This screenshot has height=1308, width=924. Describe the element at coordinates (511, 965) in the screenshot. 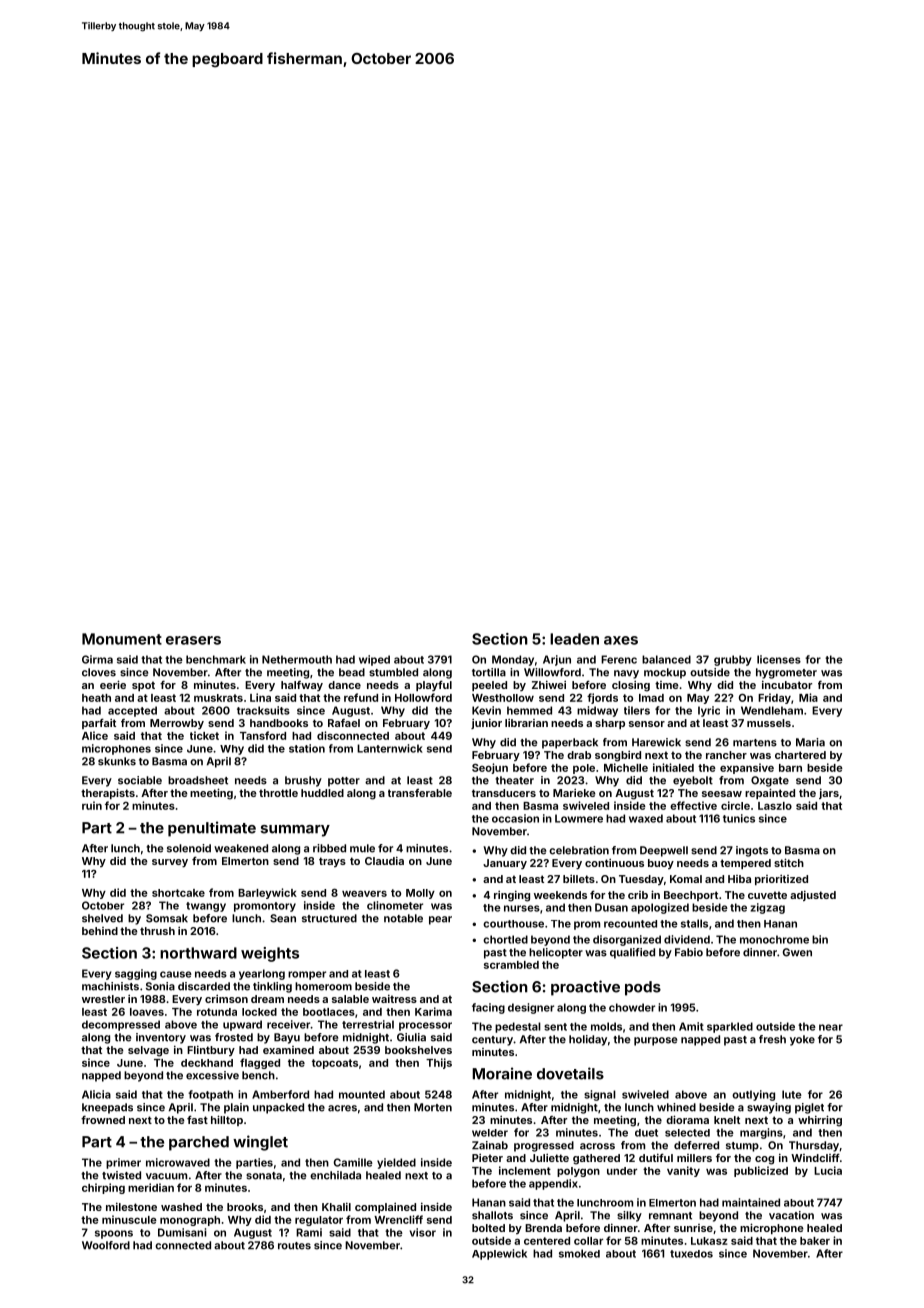

I see `scrambled` at that location.
